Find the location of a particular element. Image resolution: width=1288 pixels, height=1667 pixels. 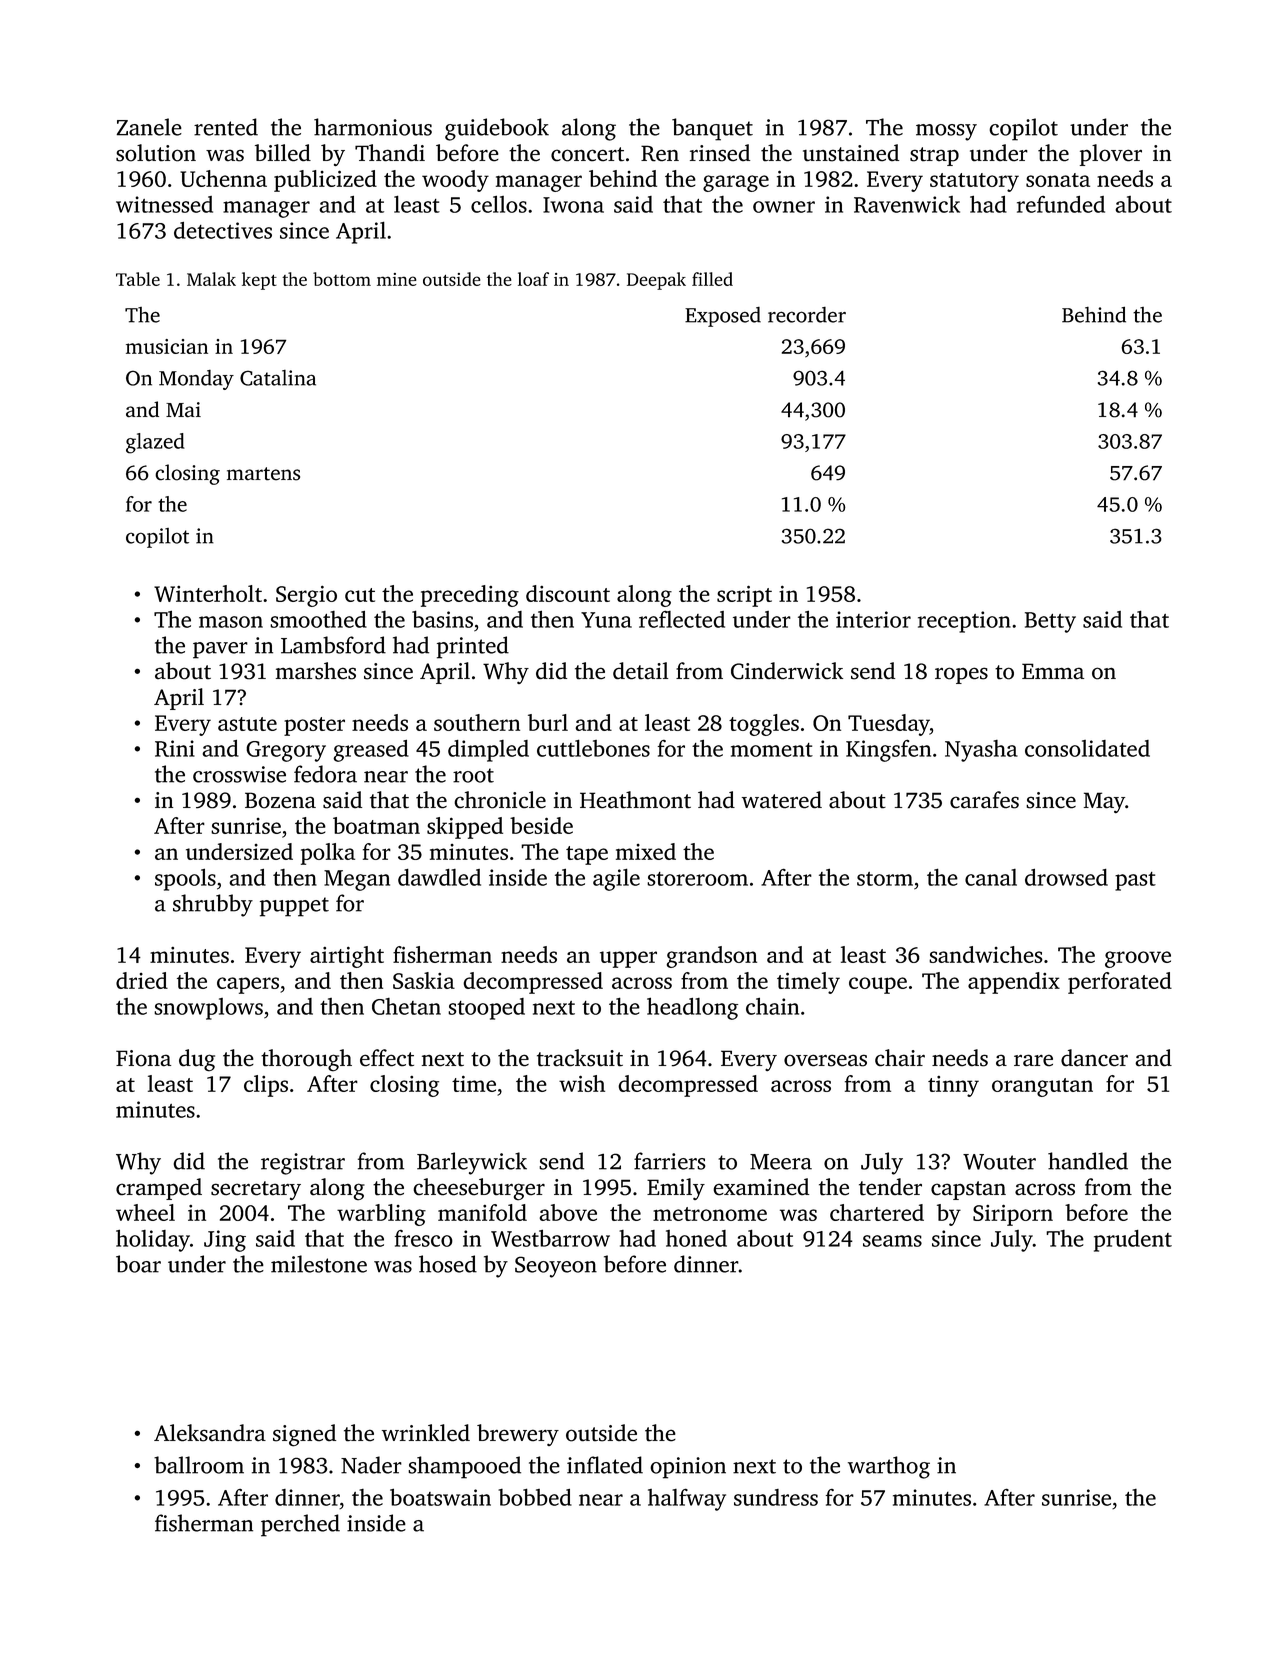

warthog is located at coordinates (889, 1467).
